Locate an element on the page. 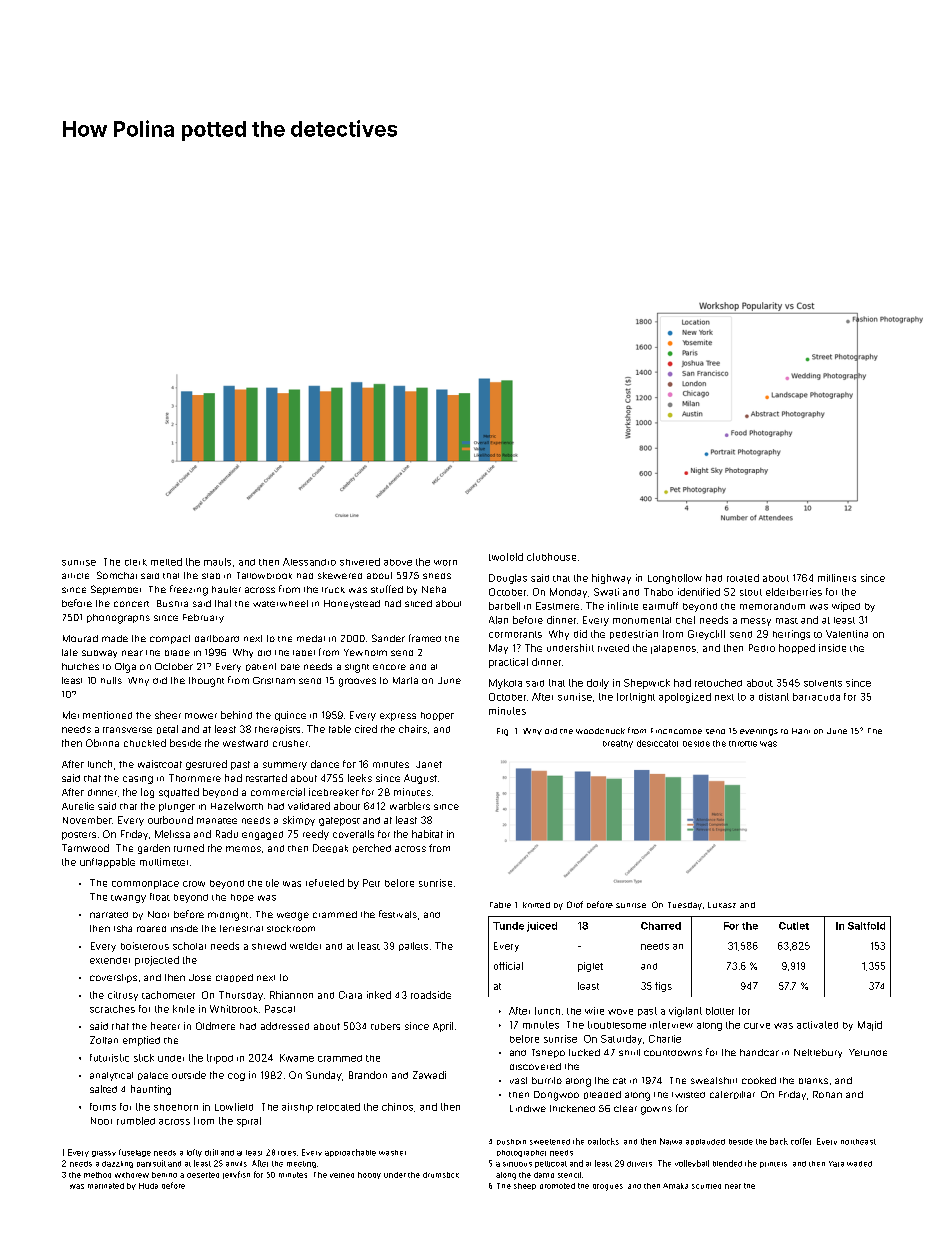 The width and height of the image is (952, 1233). sheep is located at coordinates (525, 1186).
